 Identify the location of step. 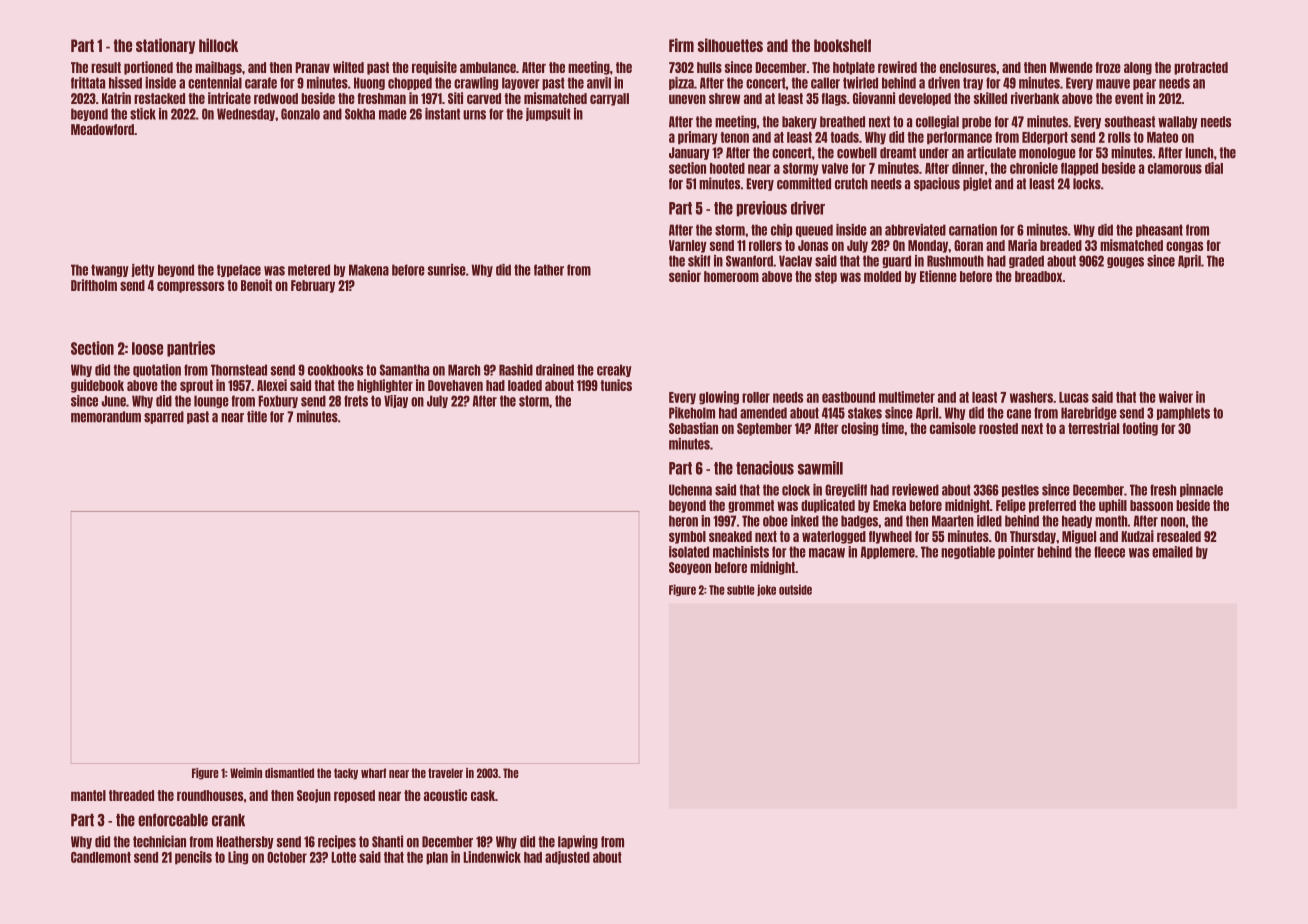
(826, 277).
